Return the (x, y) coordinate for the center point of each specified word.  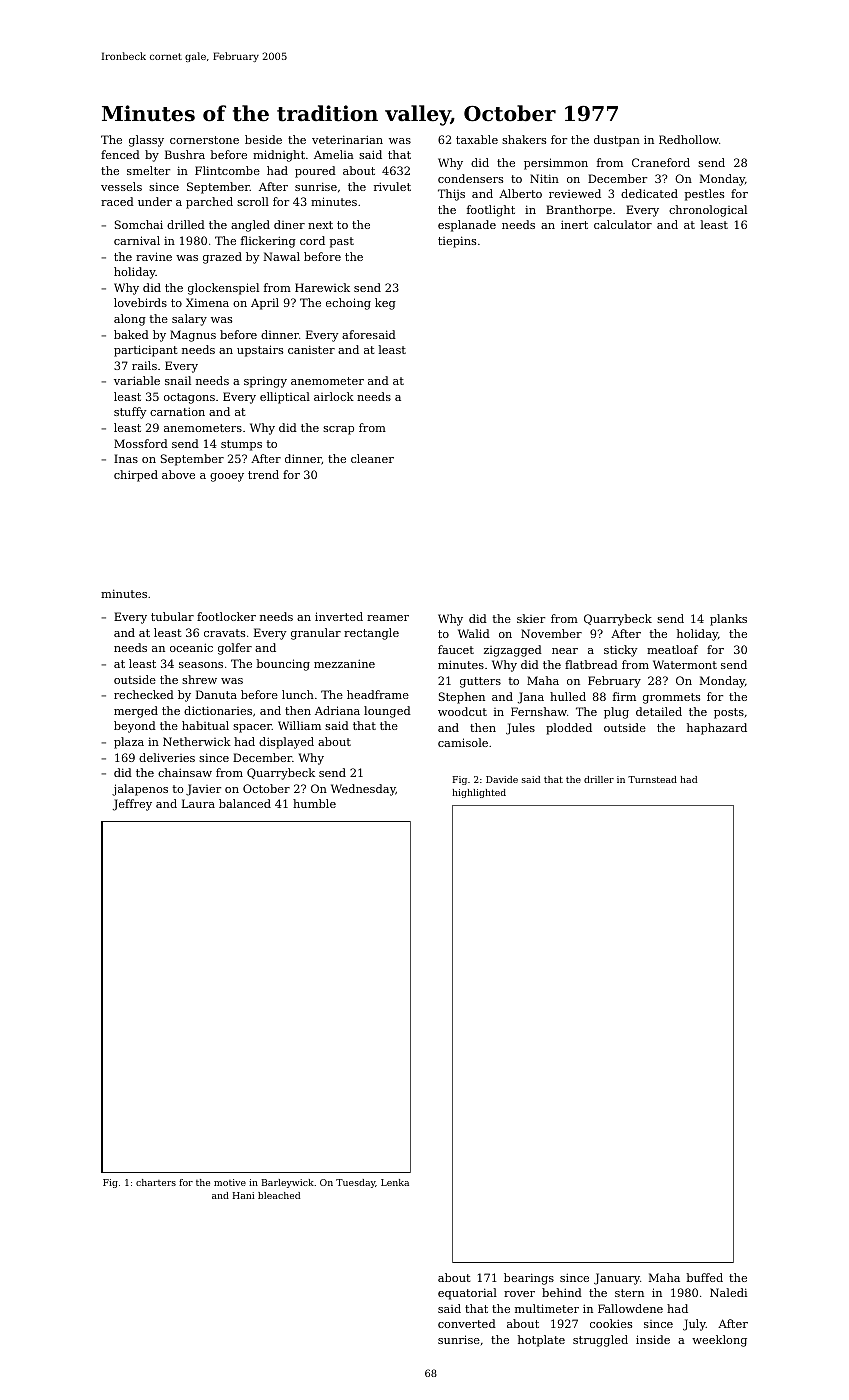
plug (616, 713)
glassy (146, 141)
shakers (524, 139)
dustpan (617, 141)
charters (156, 1182)
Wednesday (363, 790)
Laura (198, 803)
